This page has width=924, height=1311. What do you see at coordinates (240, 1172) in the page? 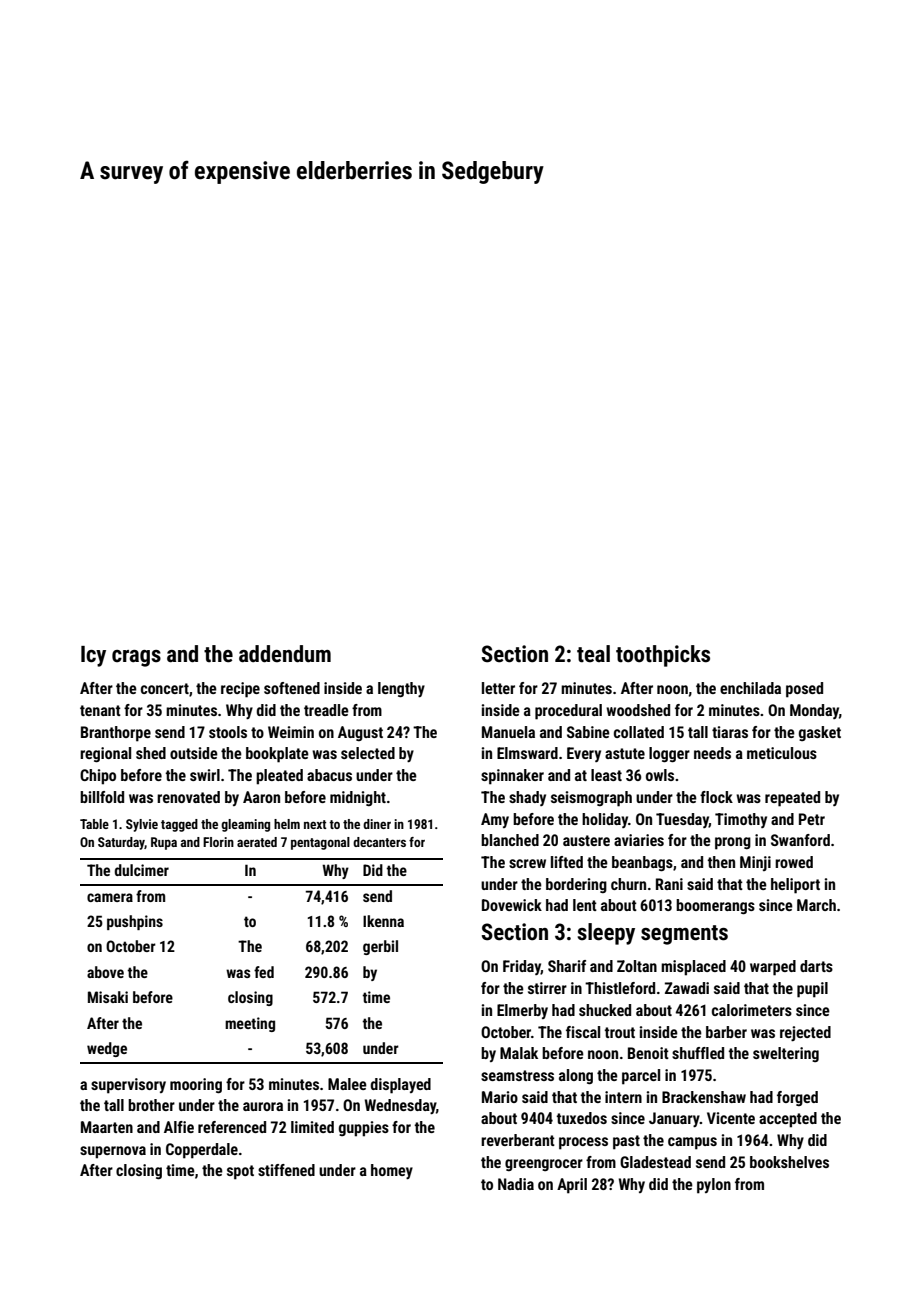
I see `spot` at bounding box center [240, 1172].
